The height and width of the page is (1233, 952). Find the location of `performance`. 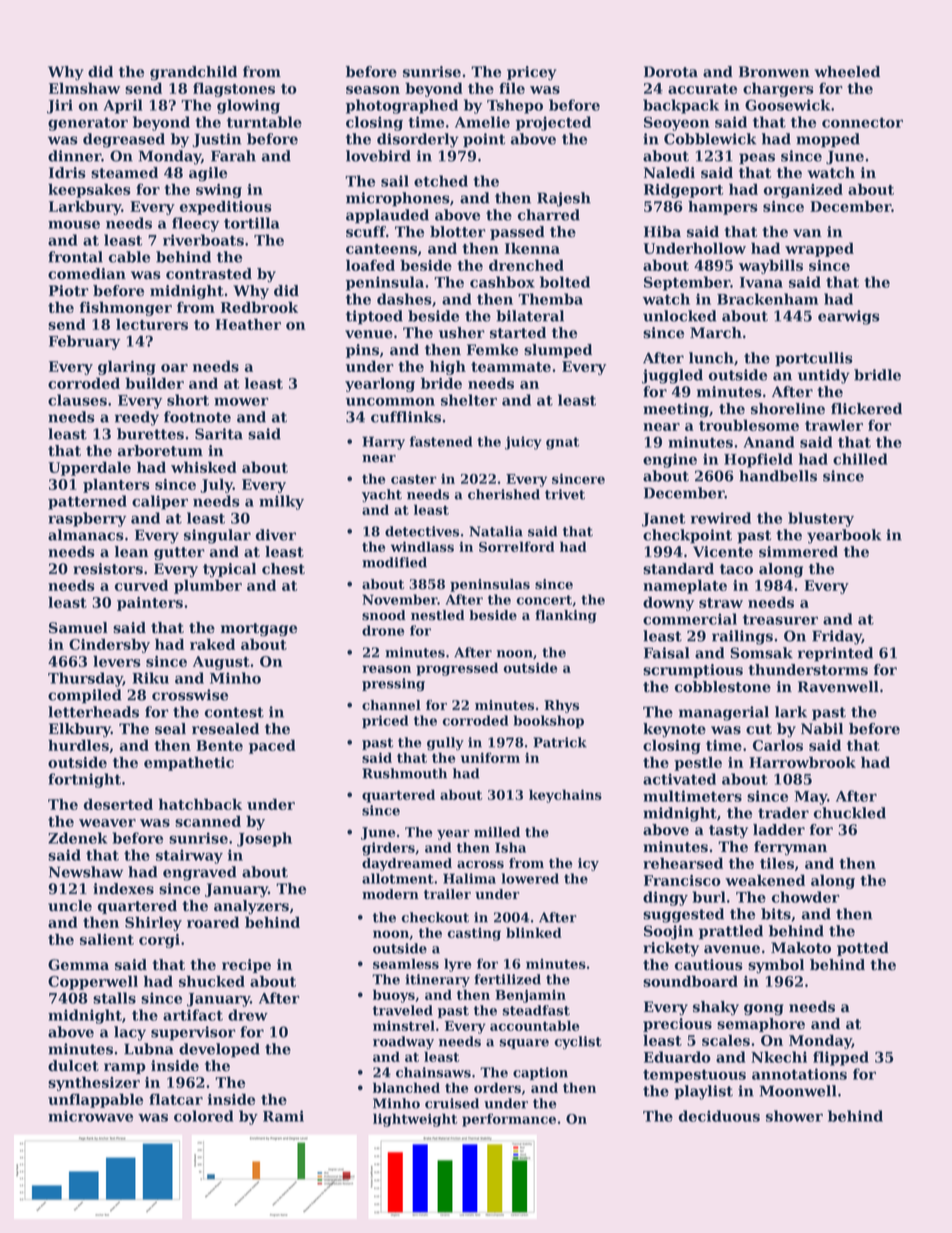

performance is located at coordinates (509, 1120).
